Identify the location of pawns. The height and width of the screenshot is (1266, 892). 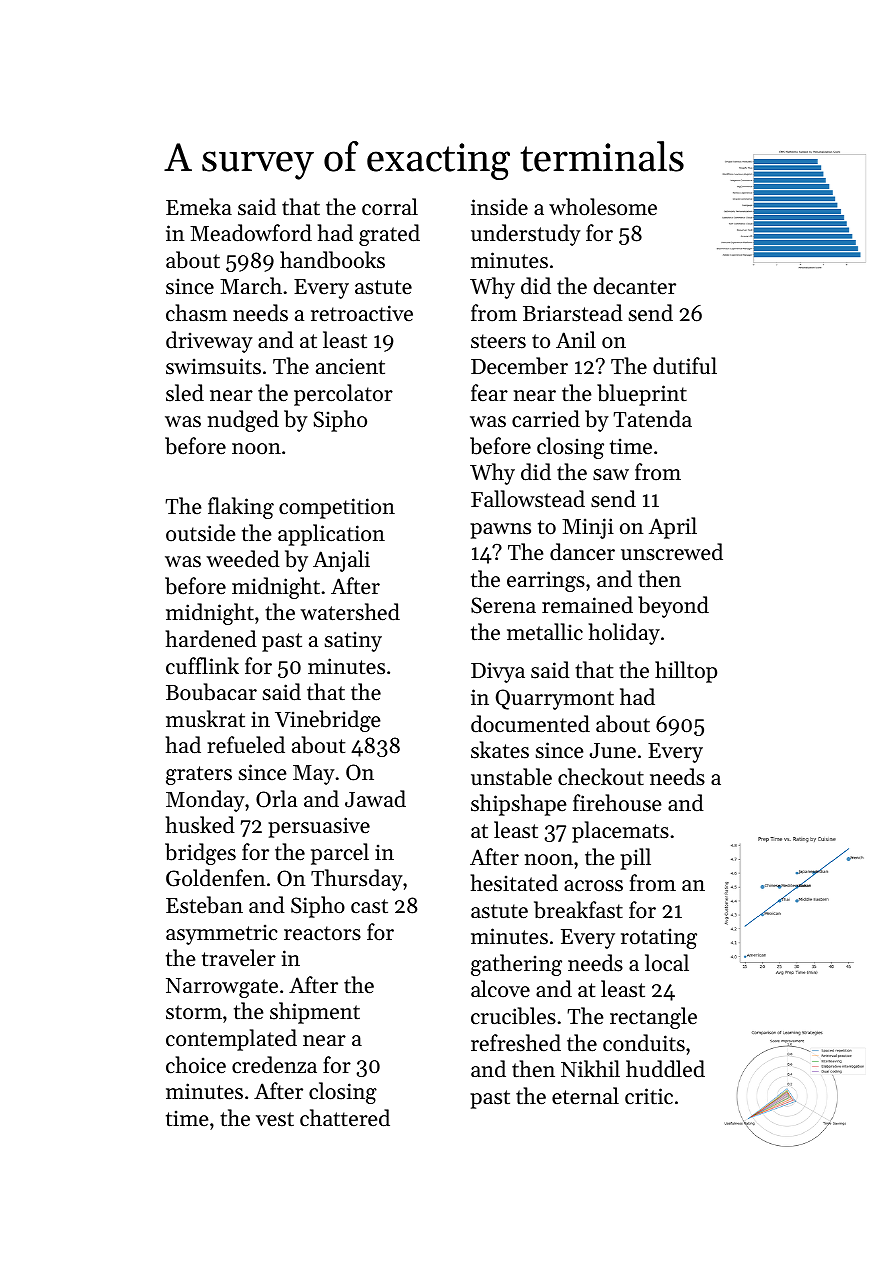
(500, 531).
